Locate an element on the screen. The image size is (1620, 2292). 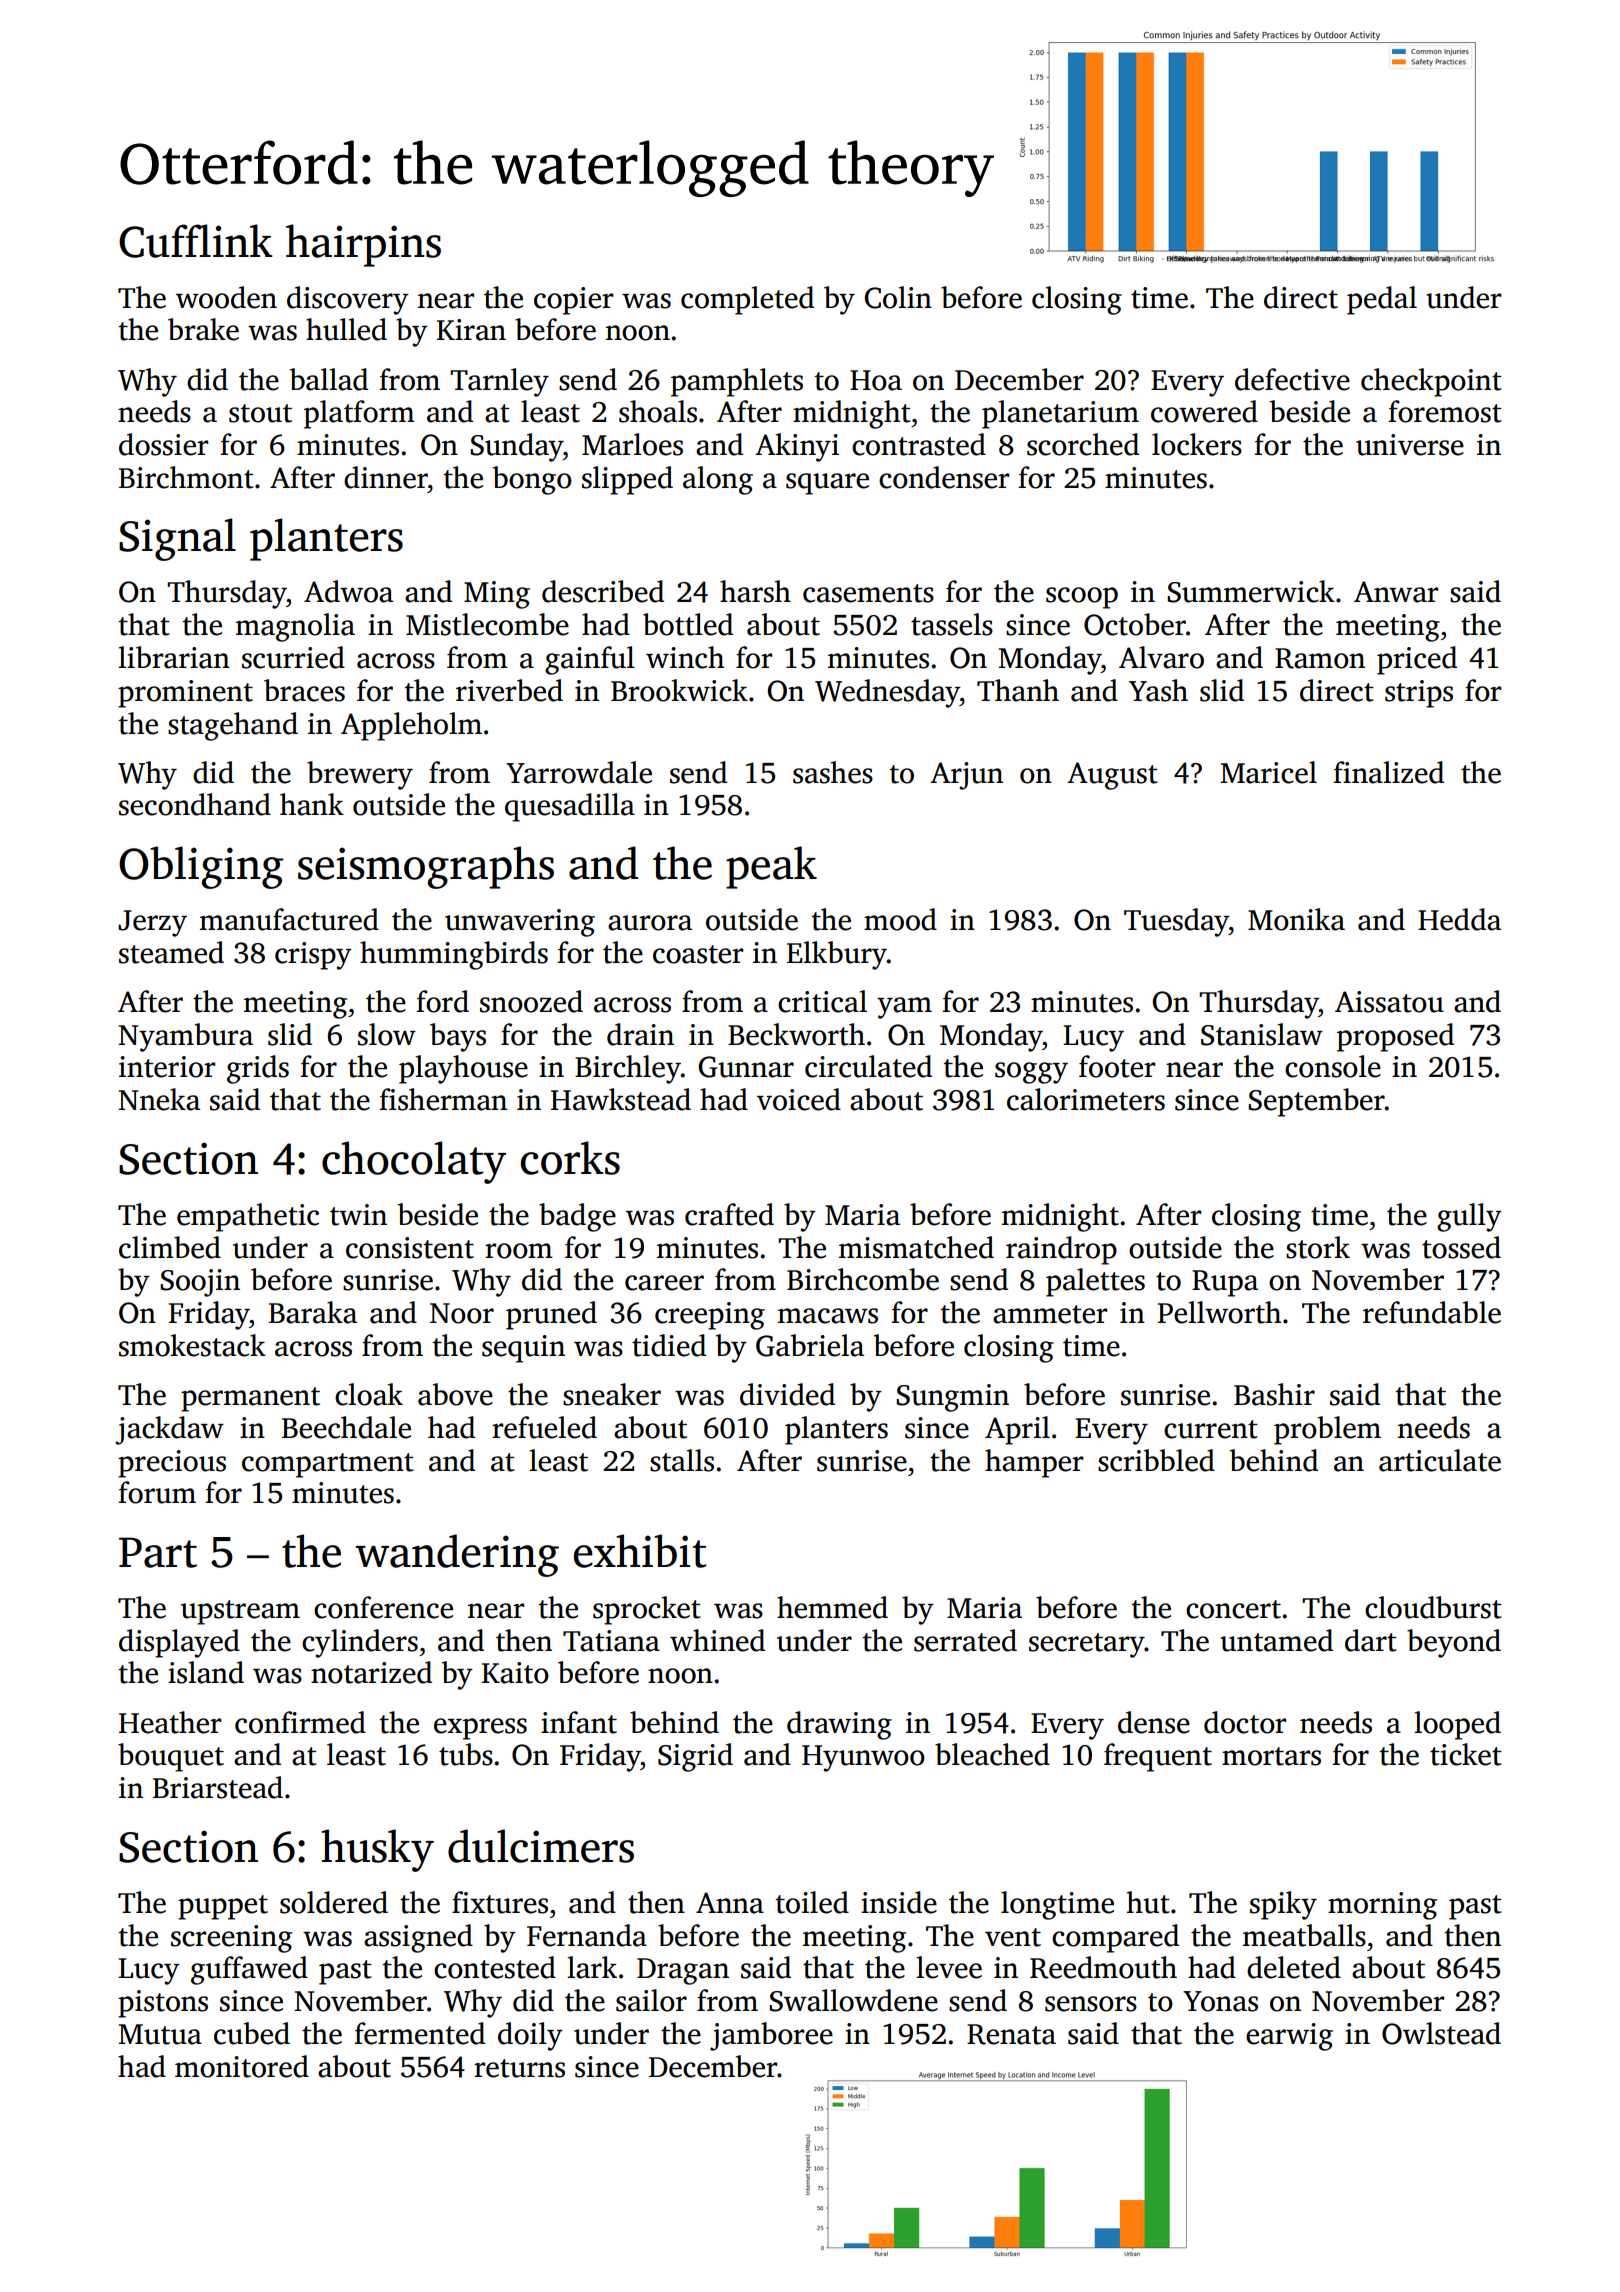
Heather is located at coordinates (170, 1722).
